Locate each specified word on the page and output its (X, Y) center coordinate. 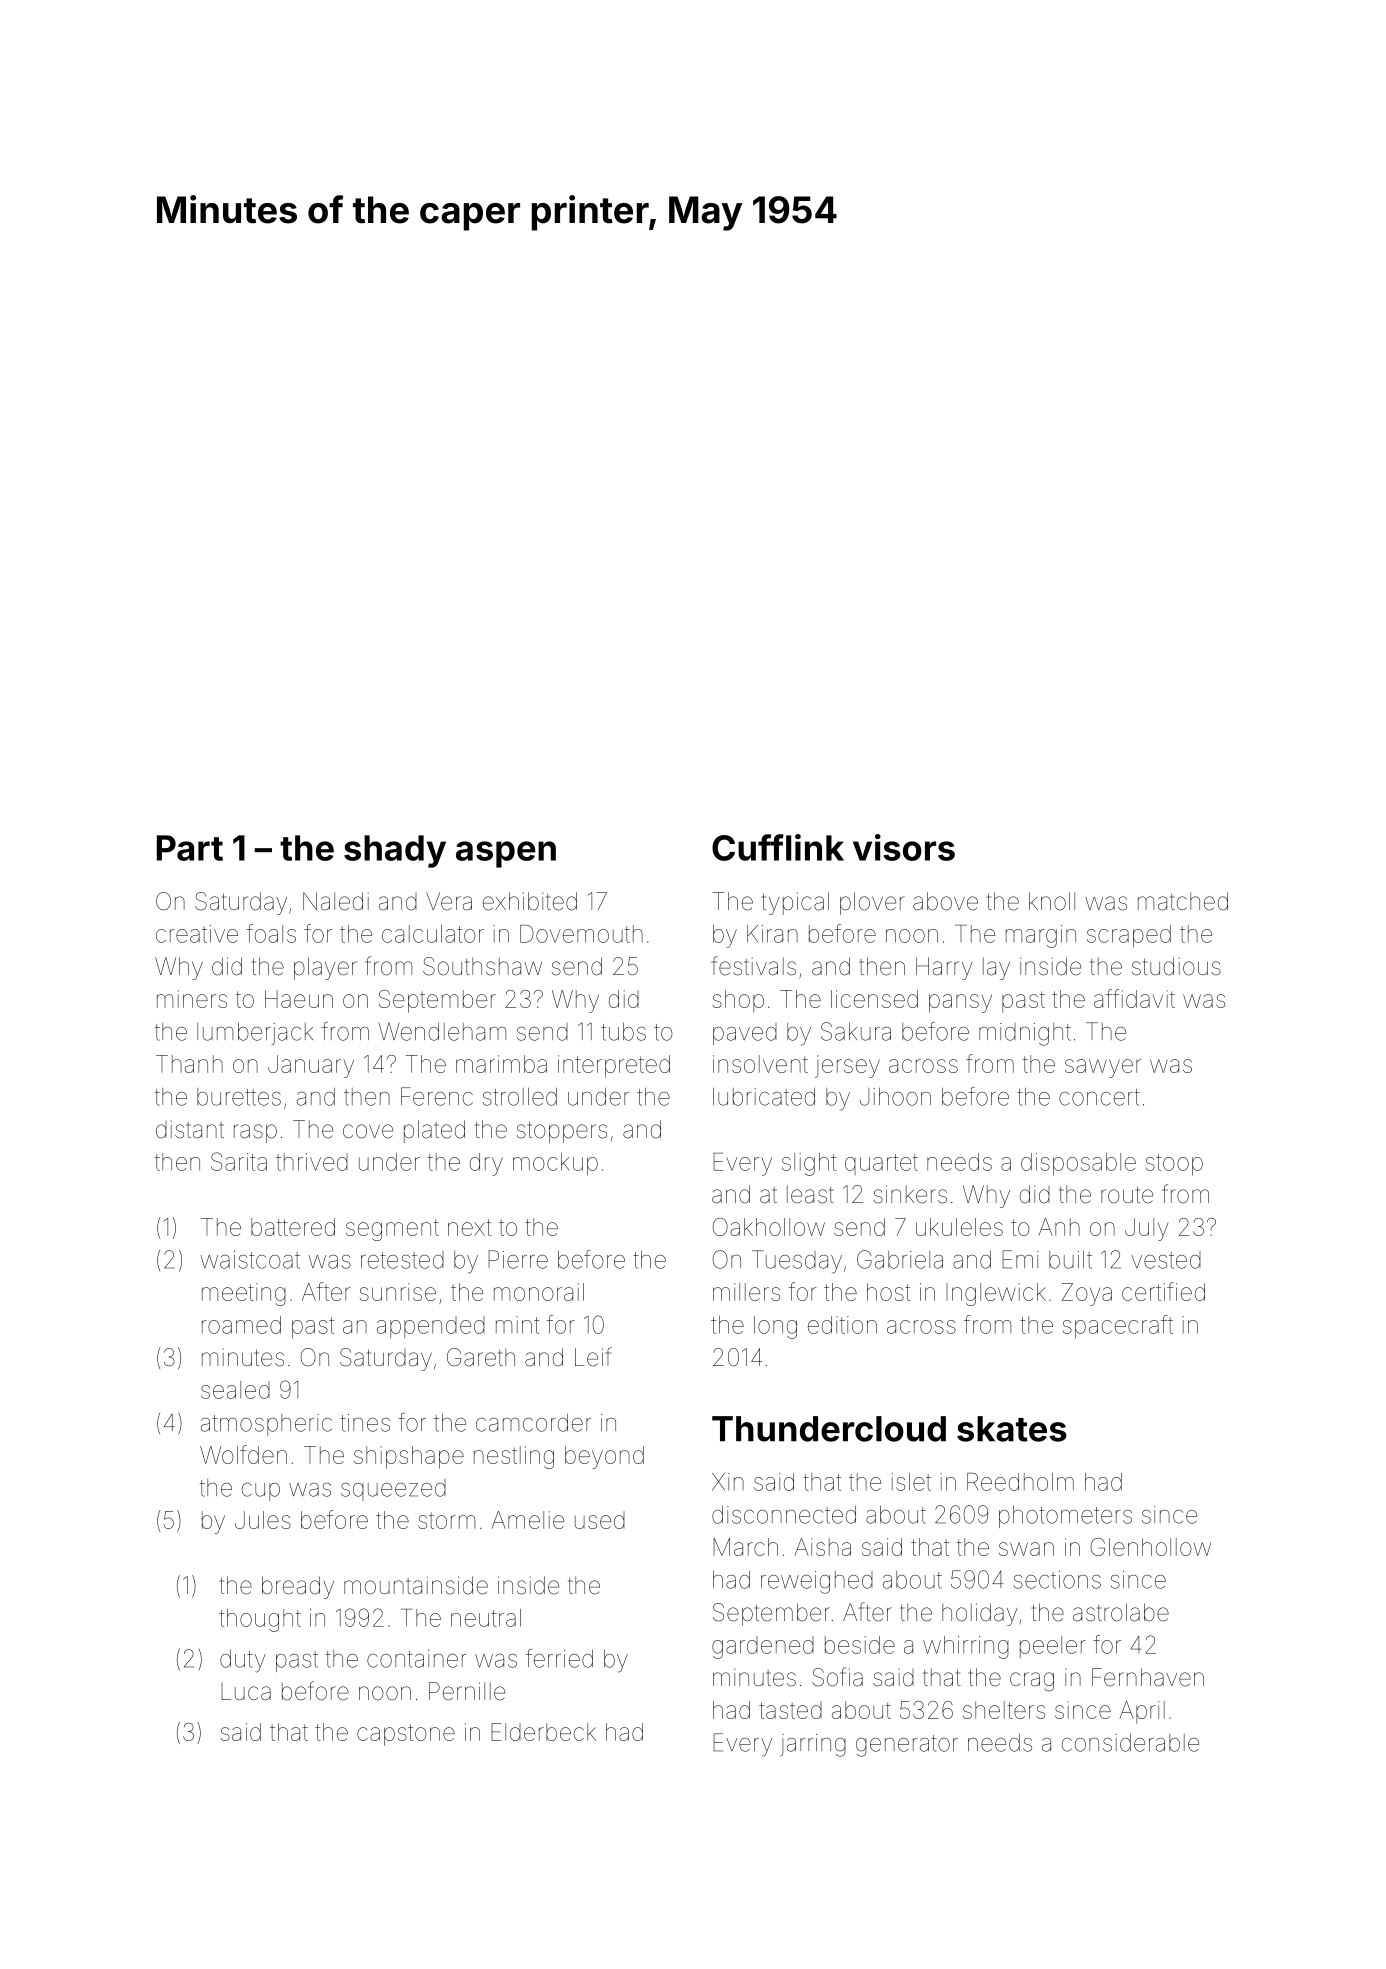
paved (745, 1034)
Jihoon (895, 1097)
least (810, 1194)
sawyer (1103, 1068)
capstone (406, 1735)
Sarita (239, 1161)
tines (365, 1423)
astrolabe (1121, 1612)
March (745, 1547)
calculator (433, 934)
